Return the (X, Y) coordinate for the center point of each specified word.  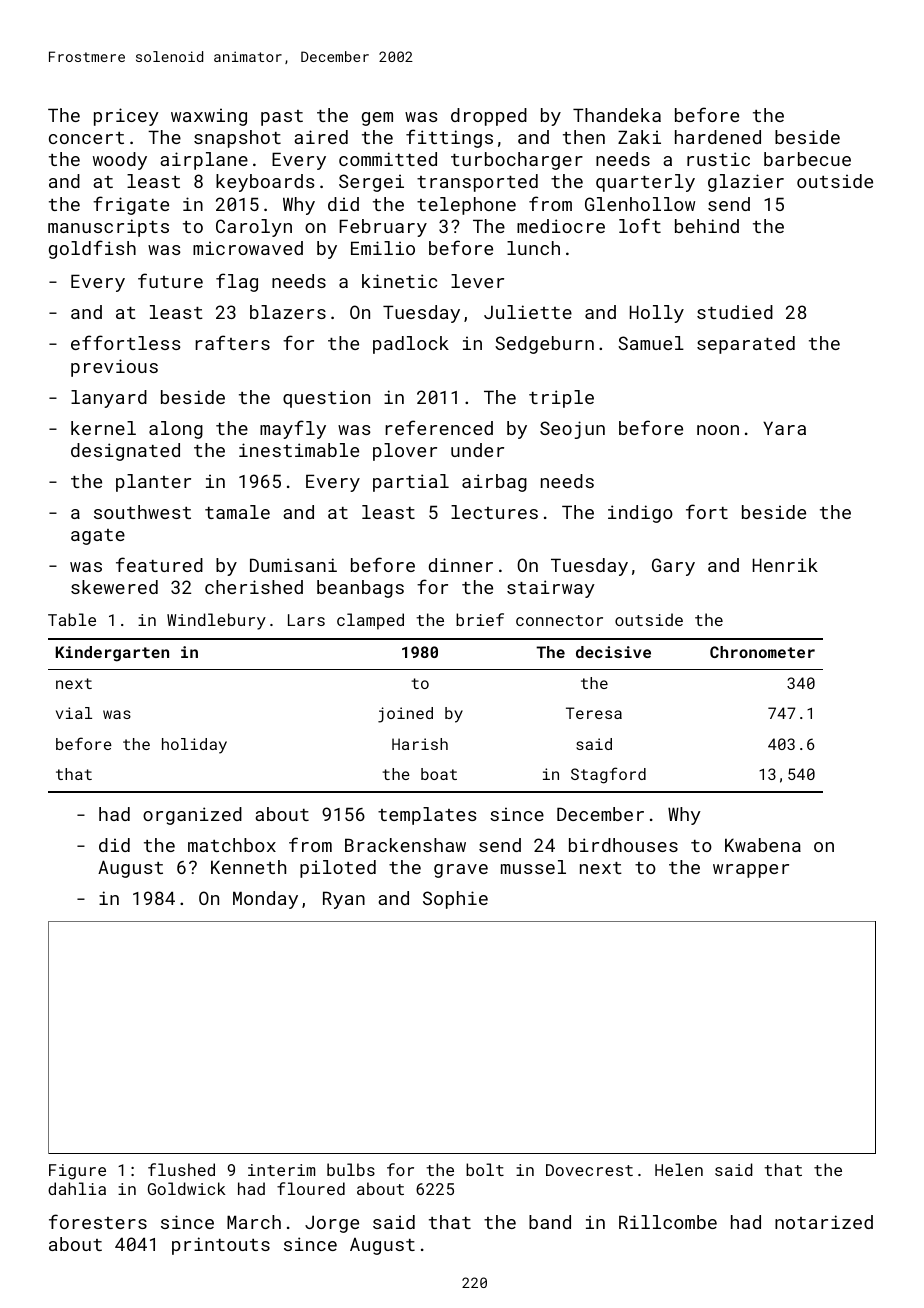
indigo (640, 514)
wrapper (751, 871)
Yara (784, 428)
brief (480, 619)
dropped (489, 117)
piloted (338, 869)
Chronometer (762, 652)
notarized (824, 1222)
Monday (265, 900)
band (550, 1222)
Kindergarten (112, 654)
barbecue (807, 159)
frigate (131, 205)
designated (125, 452)
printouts (221, 1246)
